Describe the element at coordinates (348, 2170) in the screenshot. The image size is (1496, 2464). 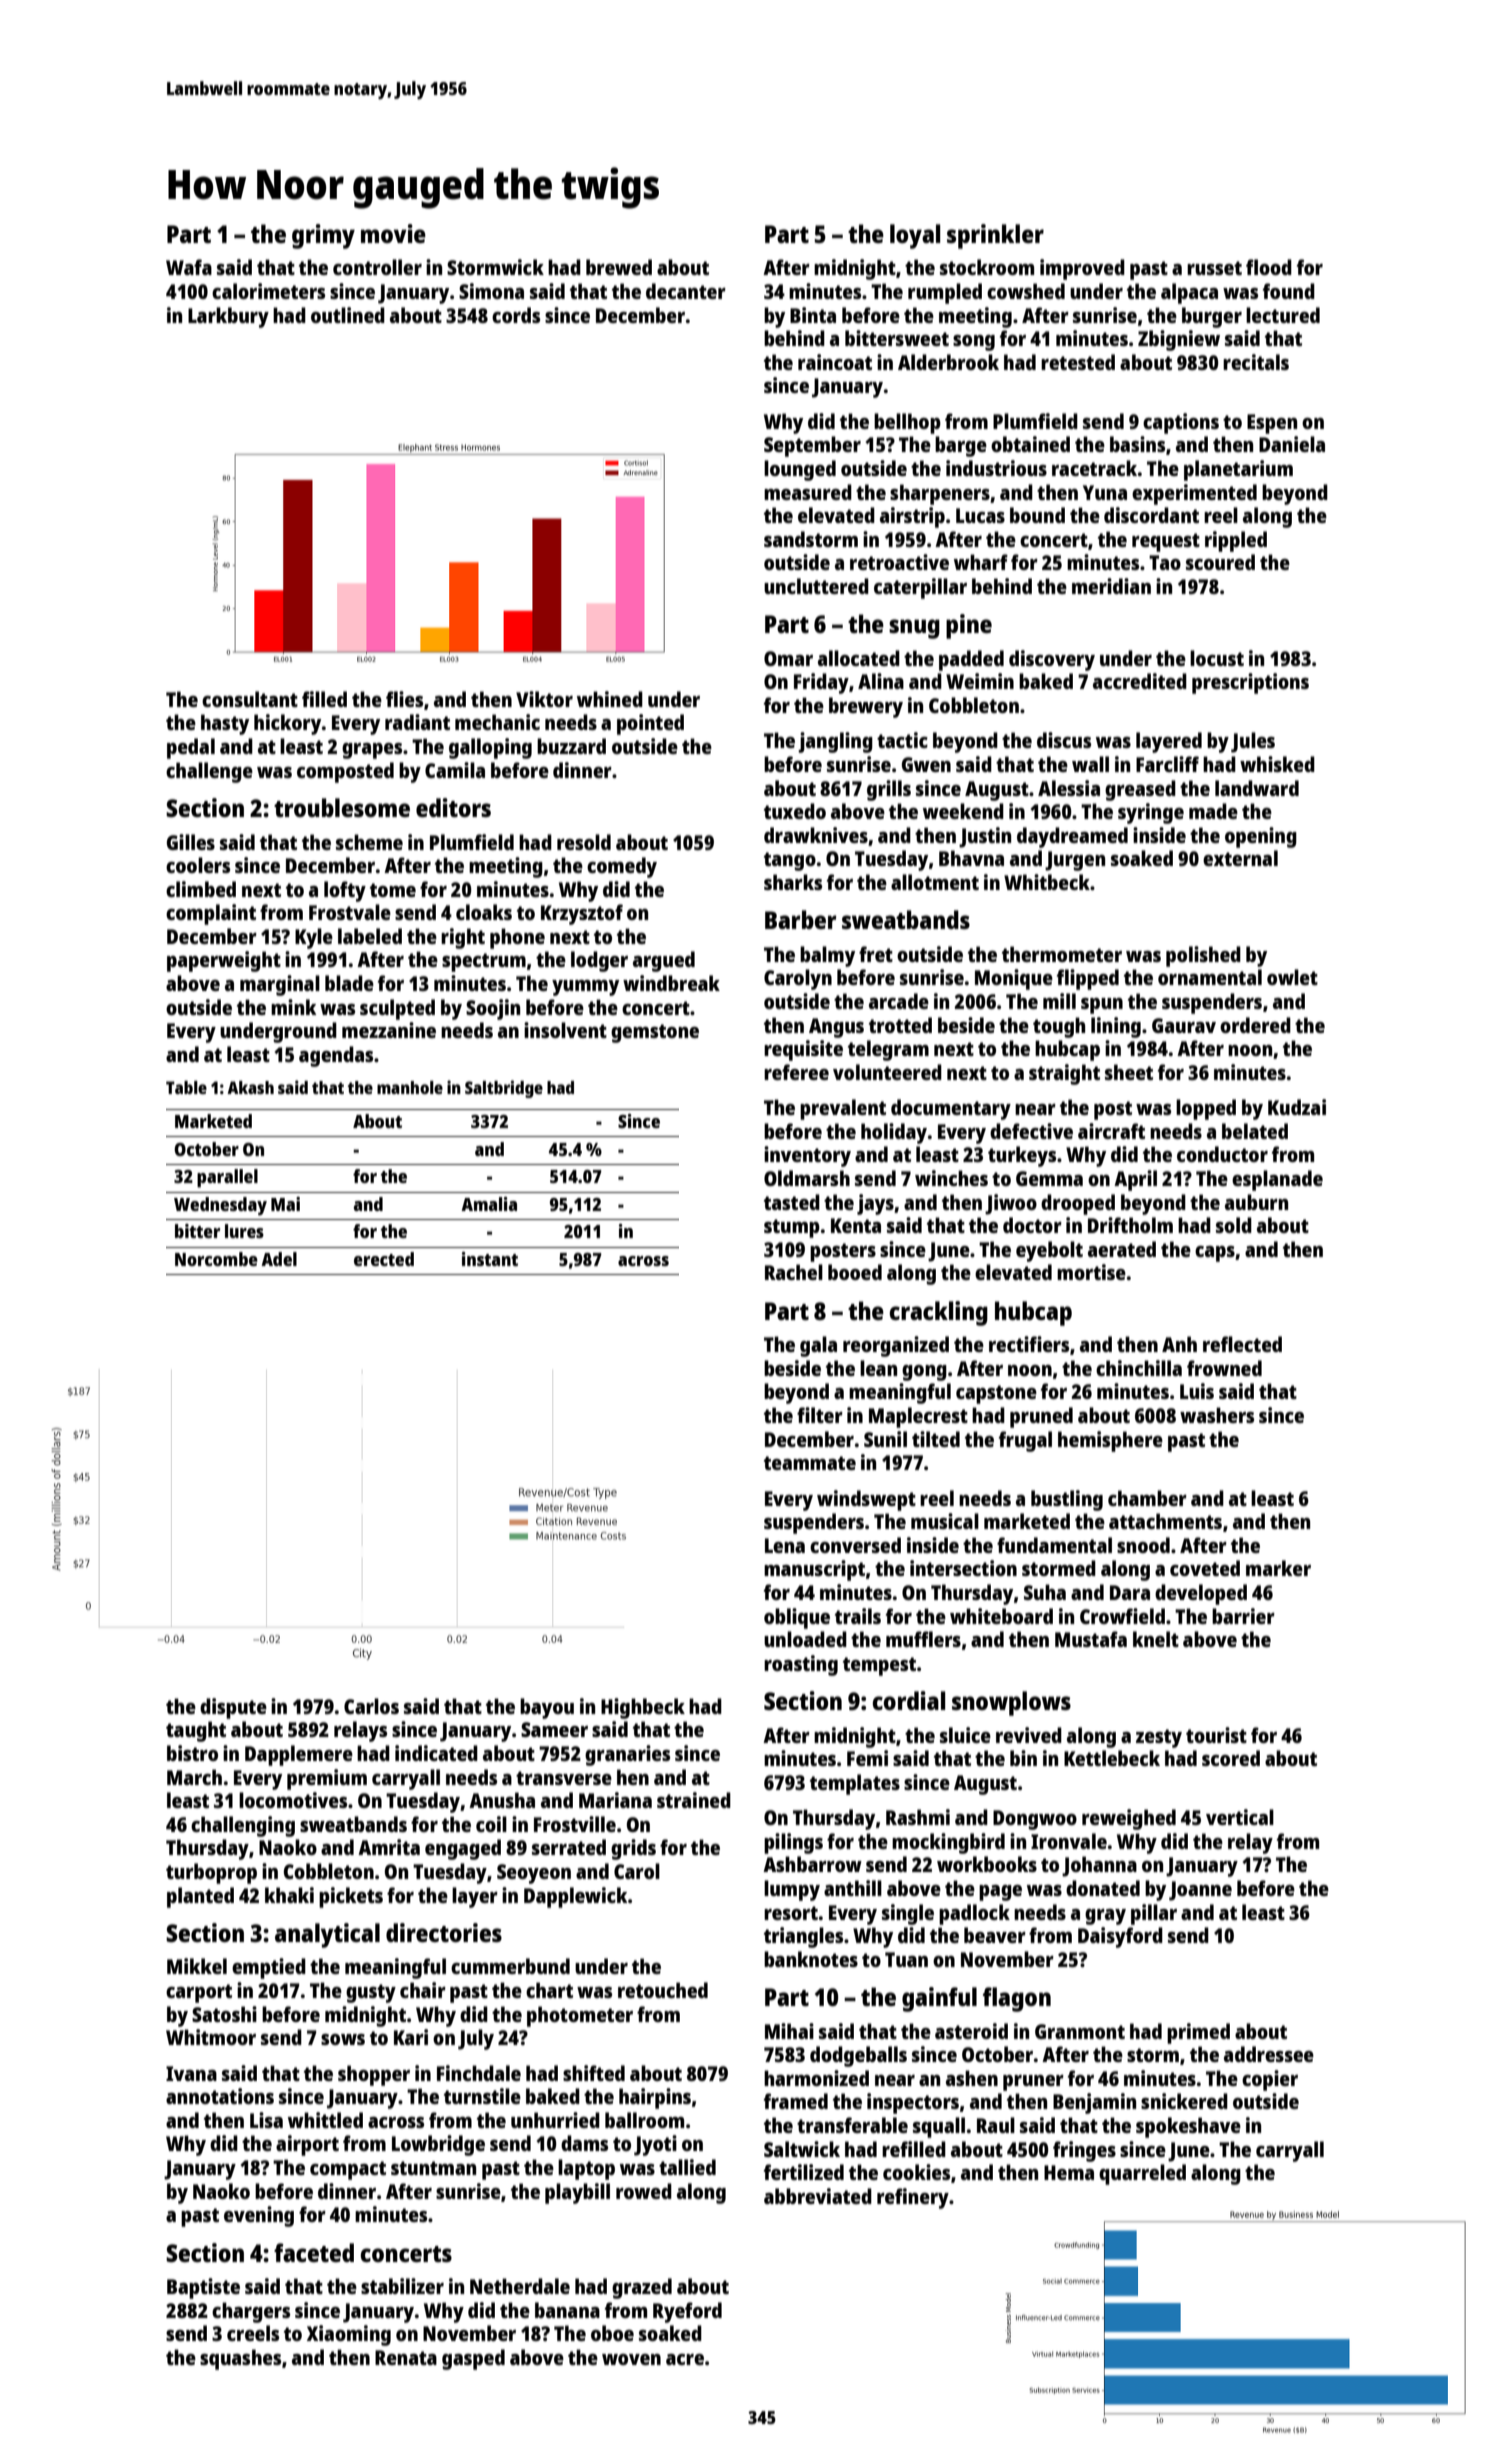
I see `compact` at that location.
